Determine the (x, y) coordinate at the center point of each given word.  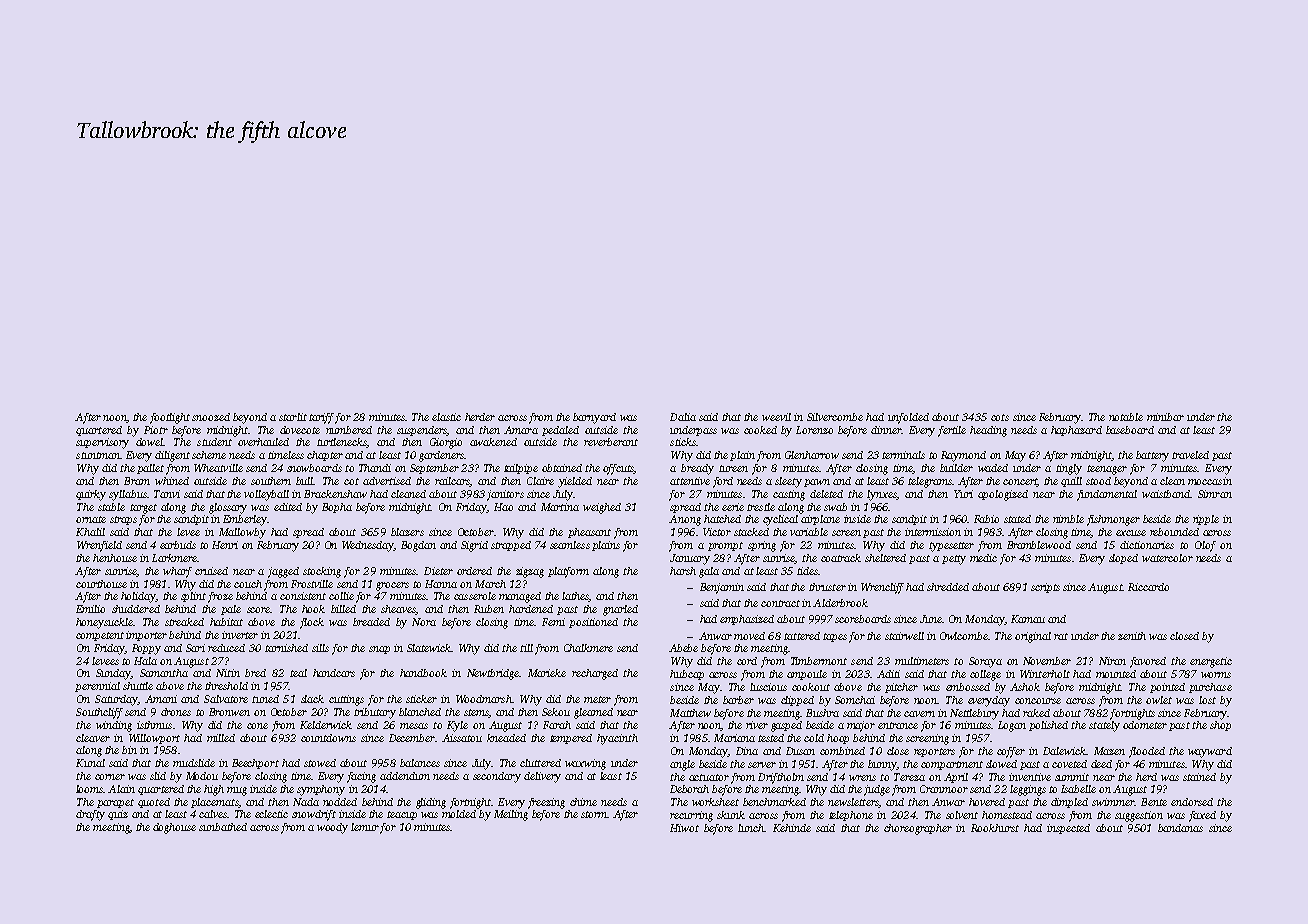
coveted (1069, 764)
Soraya (985, 662)
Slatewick (429, 648)
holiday (138, 597)
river (757, 725)
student (214, 442)
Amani (161, 699)
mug (237, 791)
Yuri (963, 494)
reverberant (611, 442)
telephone (851, 816)
